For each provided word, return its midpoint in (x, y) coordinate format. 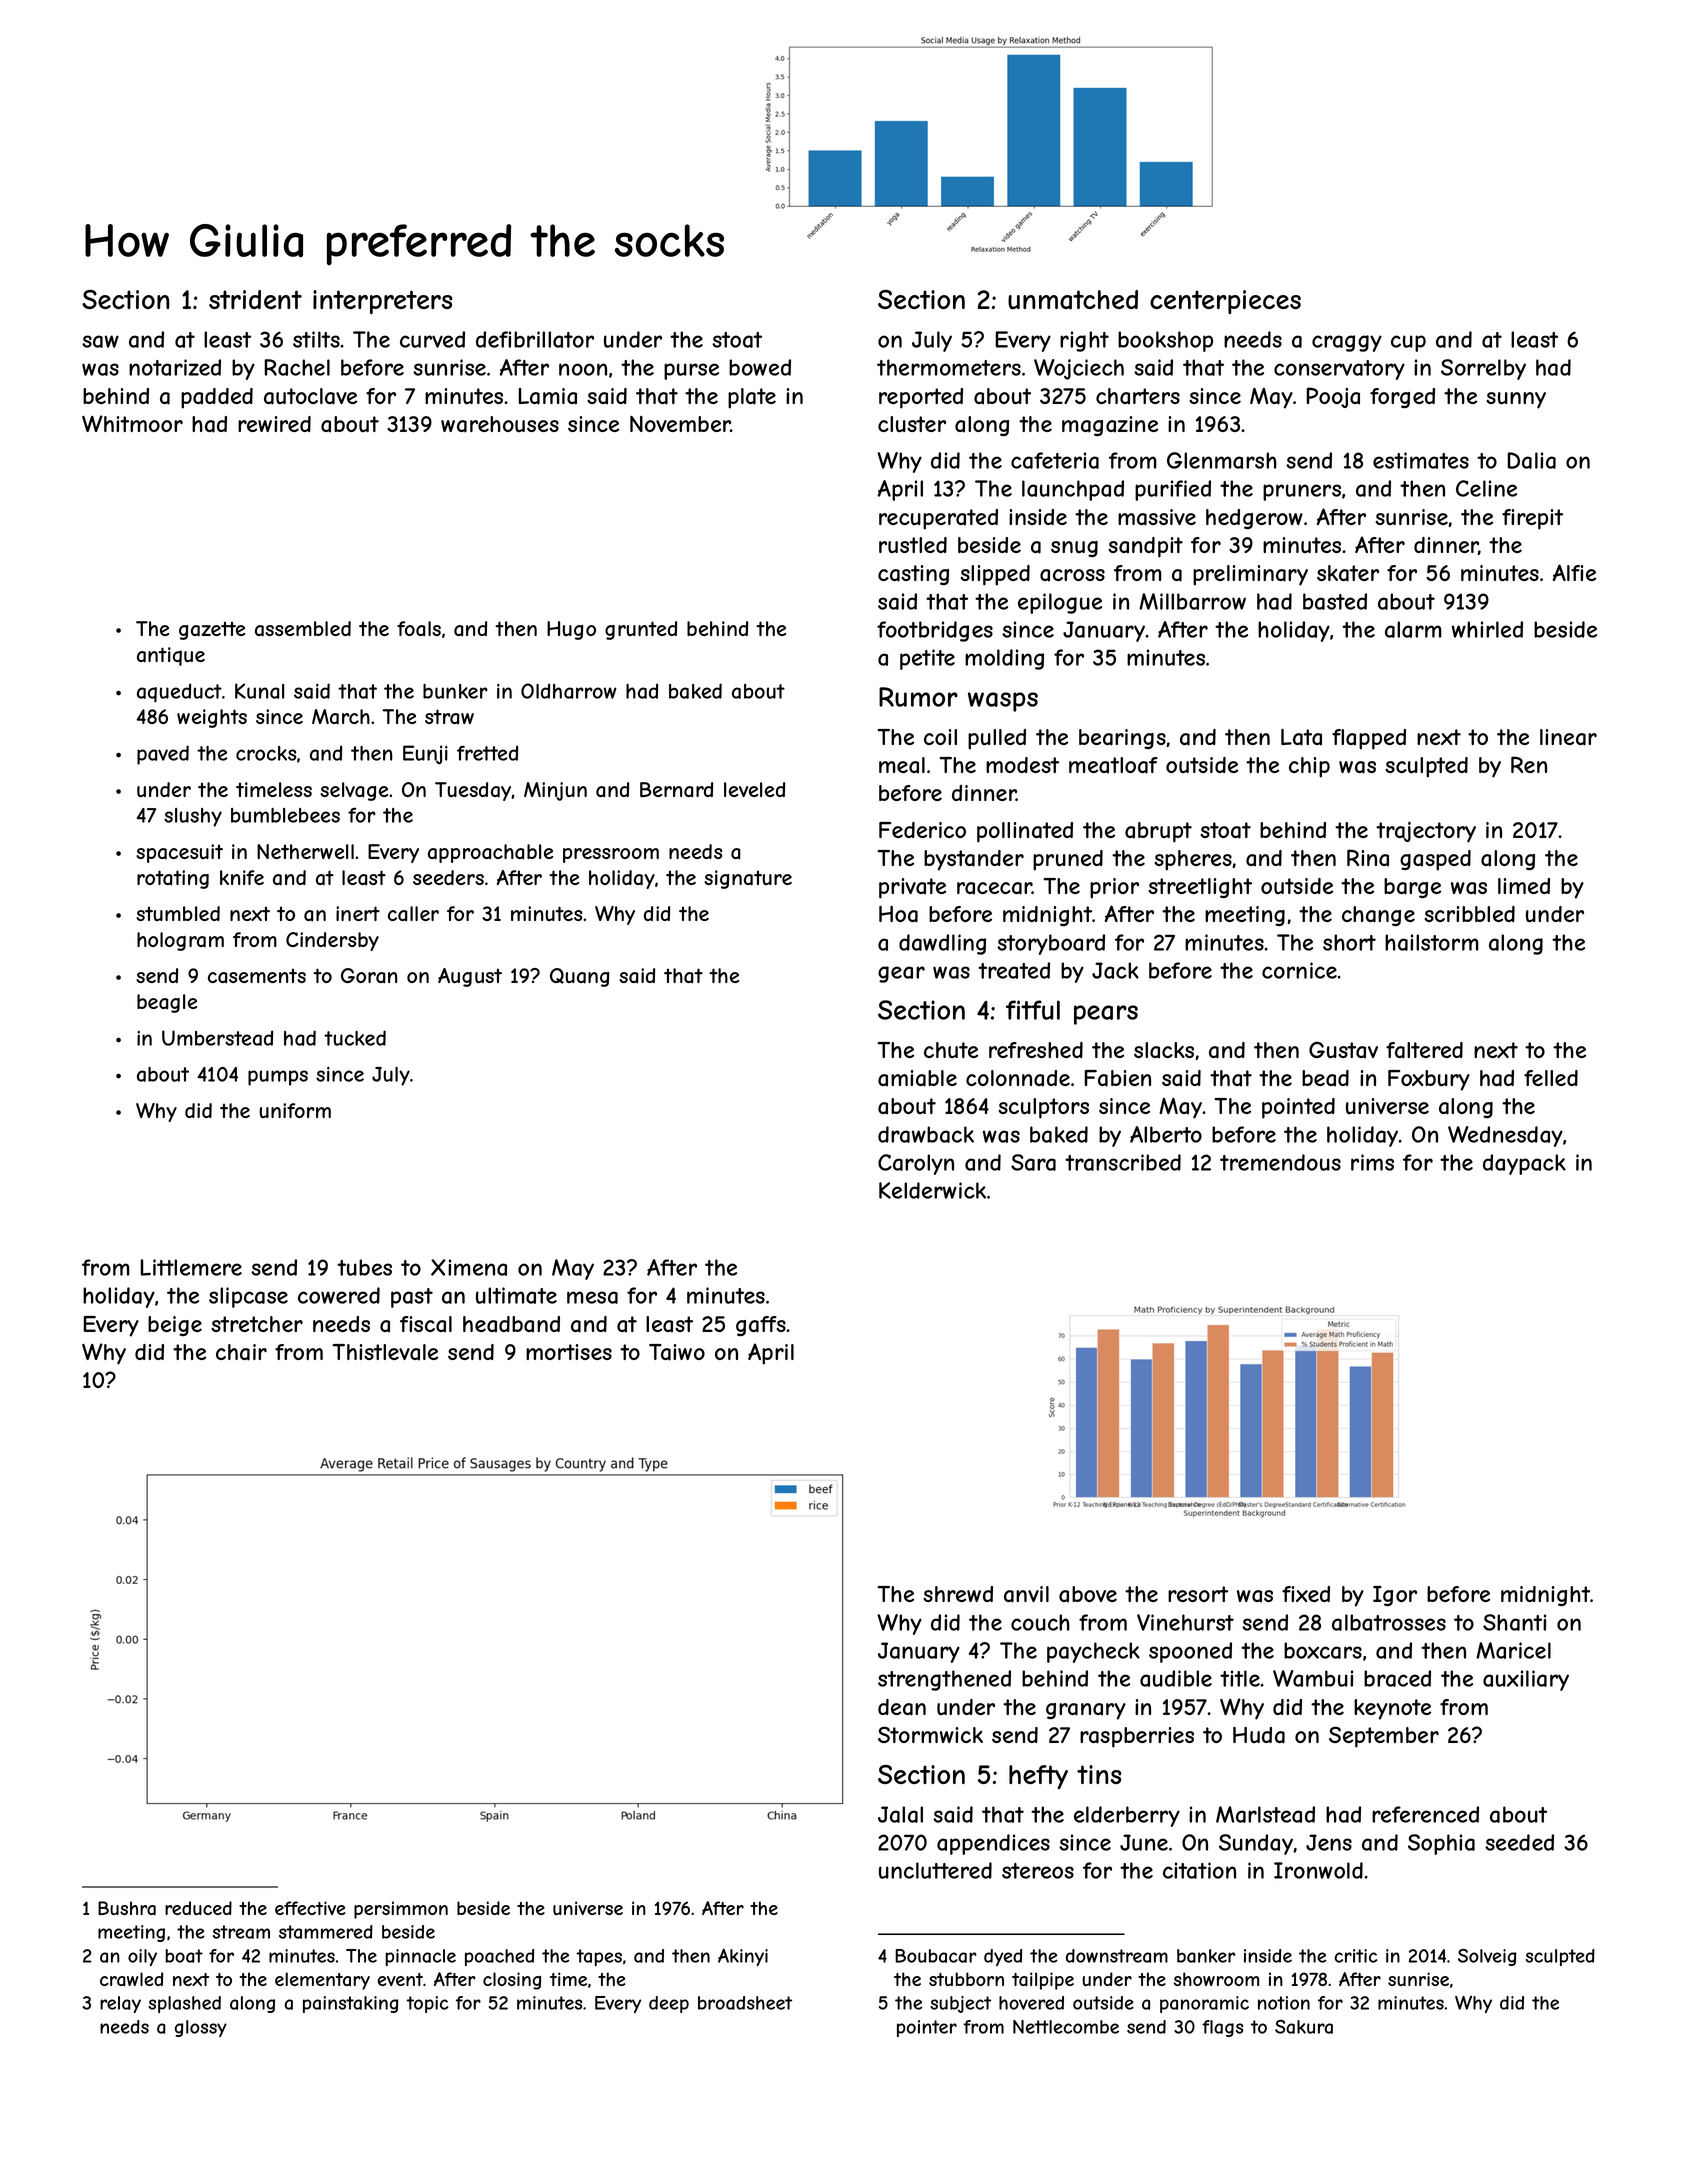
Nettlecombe (1066, 2027)
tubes (364, 1267)
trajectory (1426, 832)
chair (241, 1352)
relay (120, 2004)
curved (432, 339)
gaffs (761, 1326)
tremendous (1280, 1162)
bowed (760, 367)
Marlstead (1265, 1814)
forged (1402, 398)
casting (913, 575)
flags (1222, 2028)
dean (902, 1707)
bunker (455, 691)
